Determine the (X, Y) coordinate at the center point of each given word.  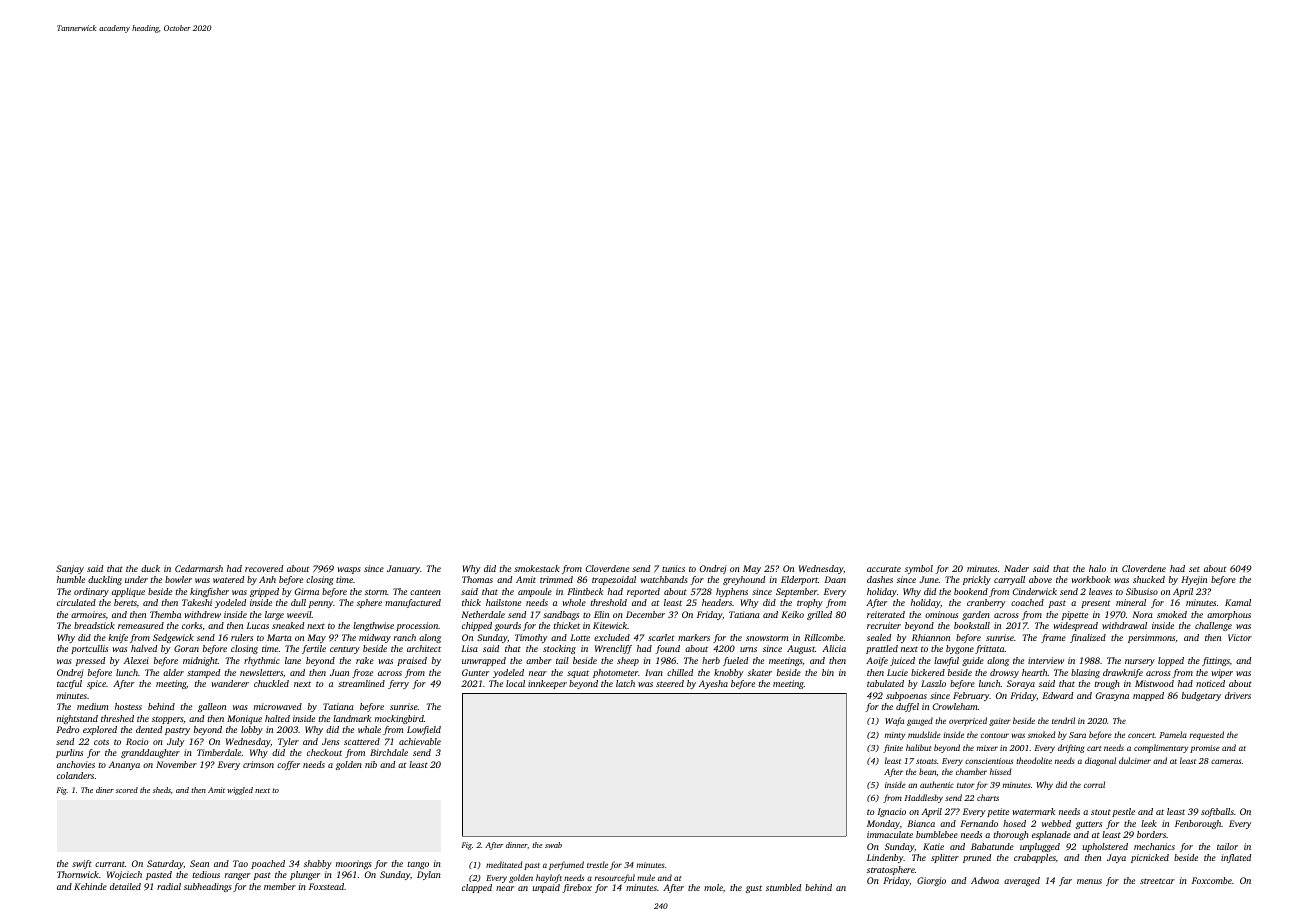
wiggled (240, 791)
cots (101, 742)
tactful (69, 684)
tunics (673, 568)
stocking (559, 649)
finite (893, 748)
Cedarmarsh (199, 568)
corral (1094, 784)
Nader (1016, 568)
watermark (1033, 811)
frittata (990, 649)
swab (553, 845)
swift (82, 864)
